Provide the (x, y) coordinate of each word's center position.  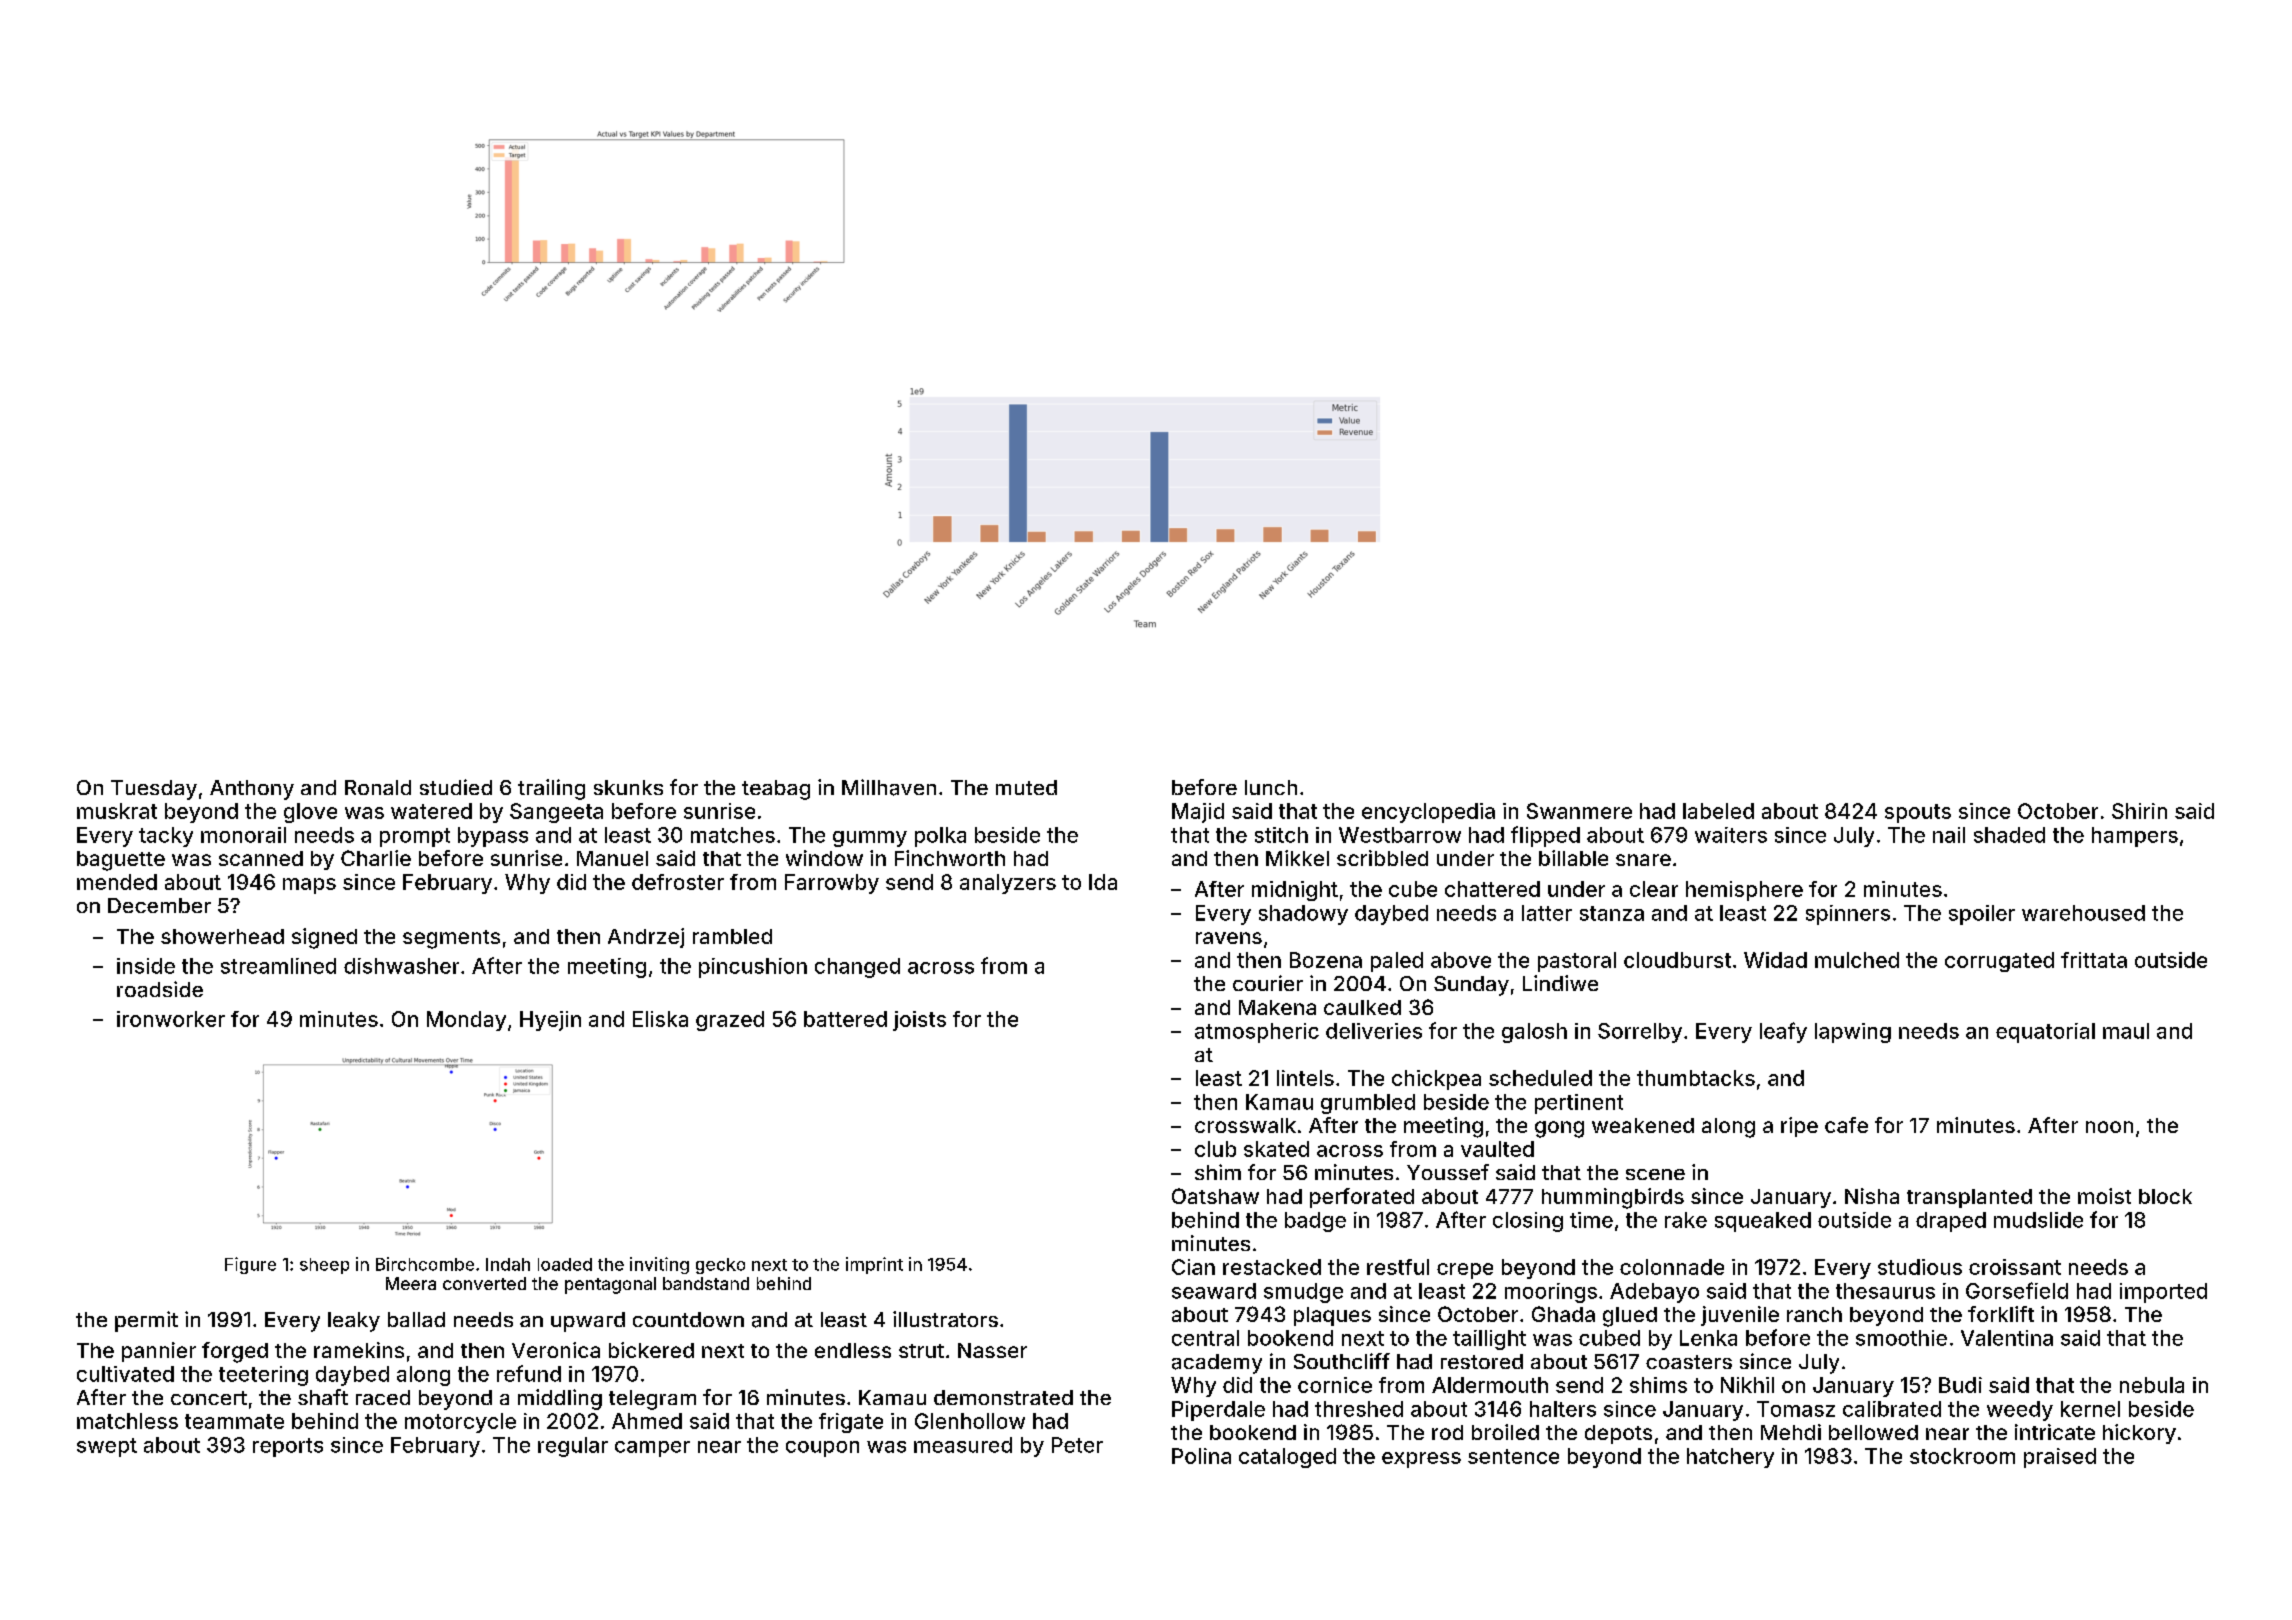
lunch (1271, 787)
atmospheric (1257, 1033)
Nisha (1872, 1196)
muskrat (117, 811)
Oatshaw (1215, 1196)
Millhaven (889, 787)
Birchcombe (425, 1264)
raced (383, 1397)
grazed (730, 1021)
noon (2109, 1127)
